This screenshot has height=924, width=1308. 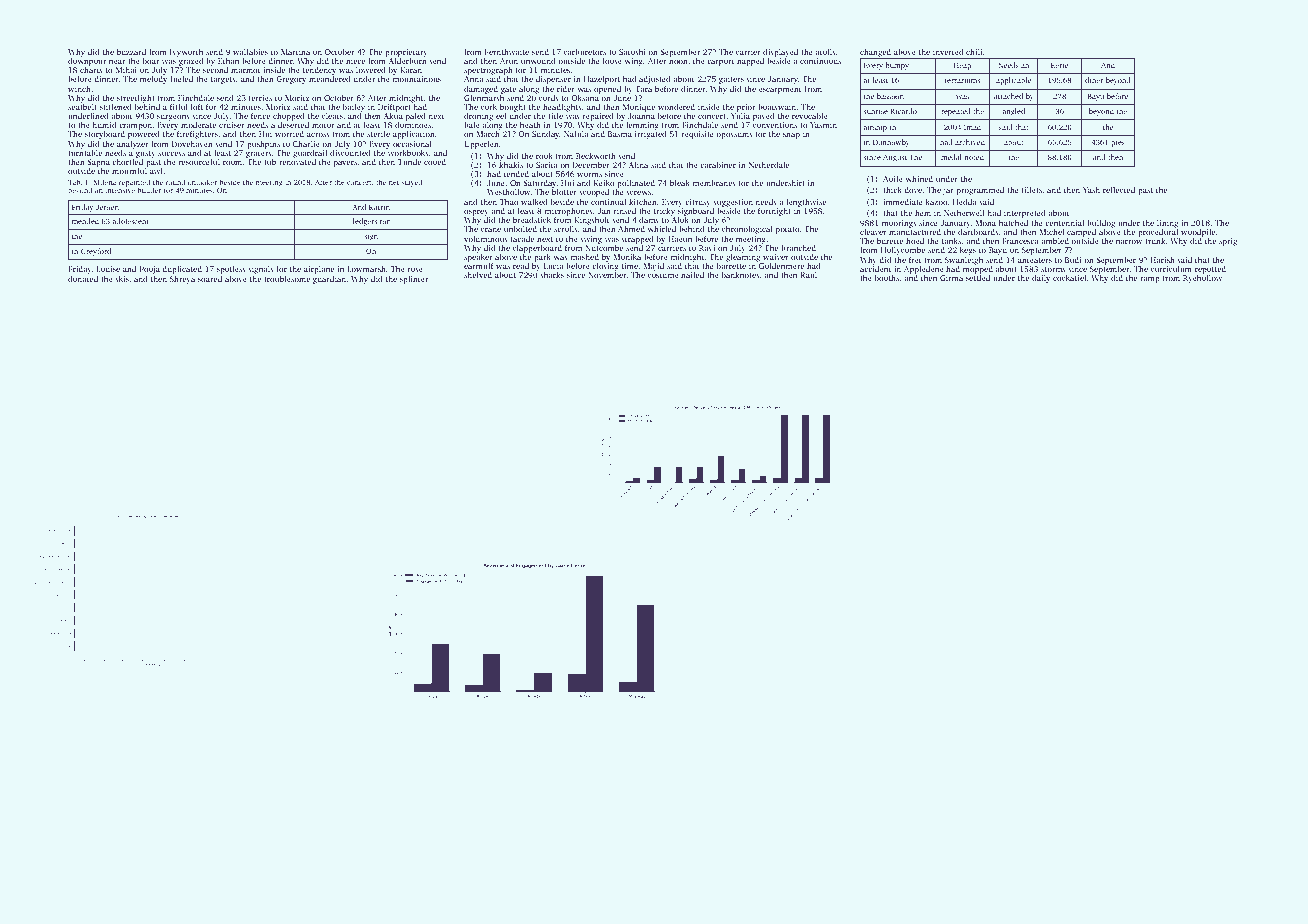 What do you see at coordinates (639, 108) in the screenshot?
I see `Monique` at bounding box center [639, 108].
